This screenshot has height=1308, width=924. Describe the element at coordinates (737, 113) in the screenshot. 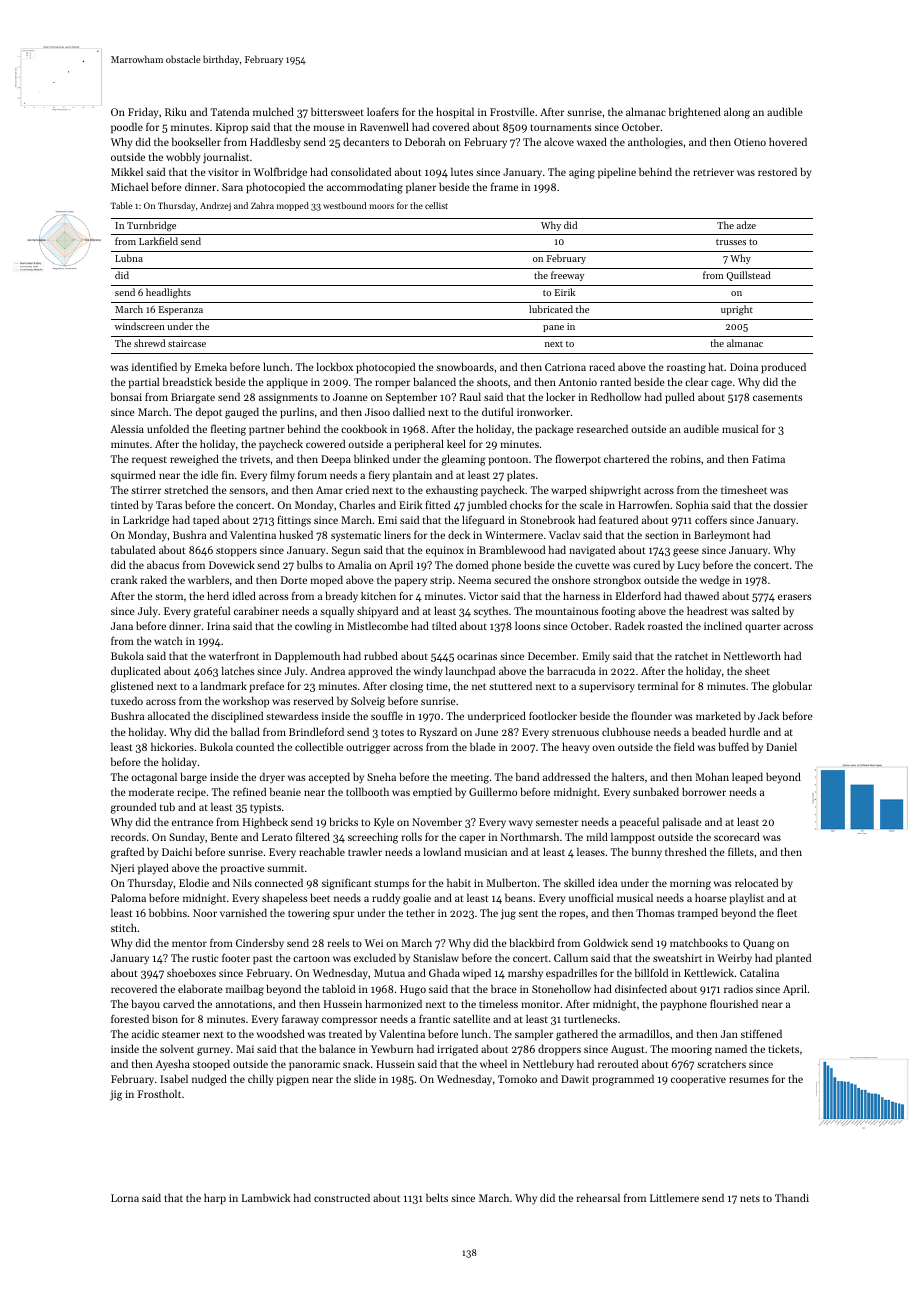

I see `along` at that location.
